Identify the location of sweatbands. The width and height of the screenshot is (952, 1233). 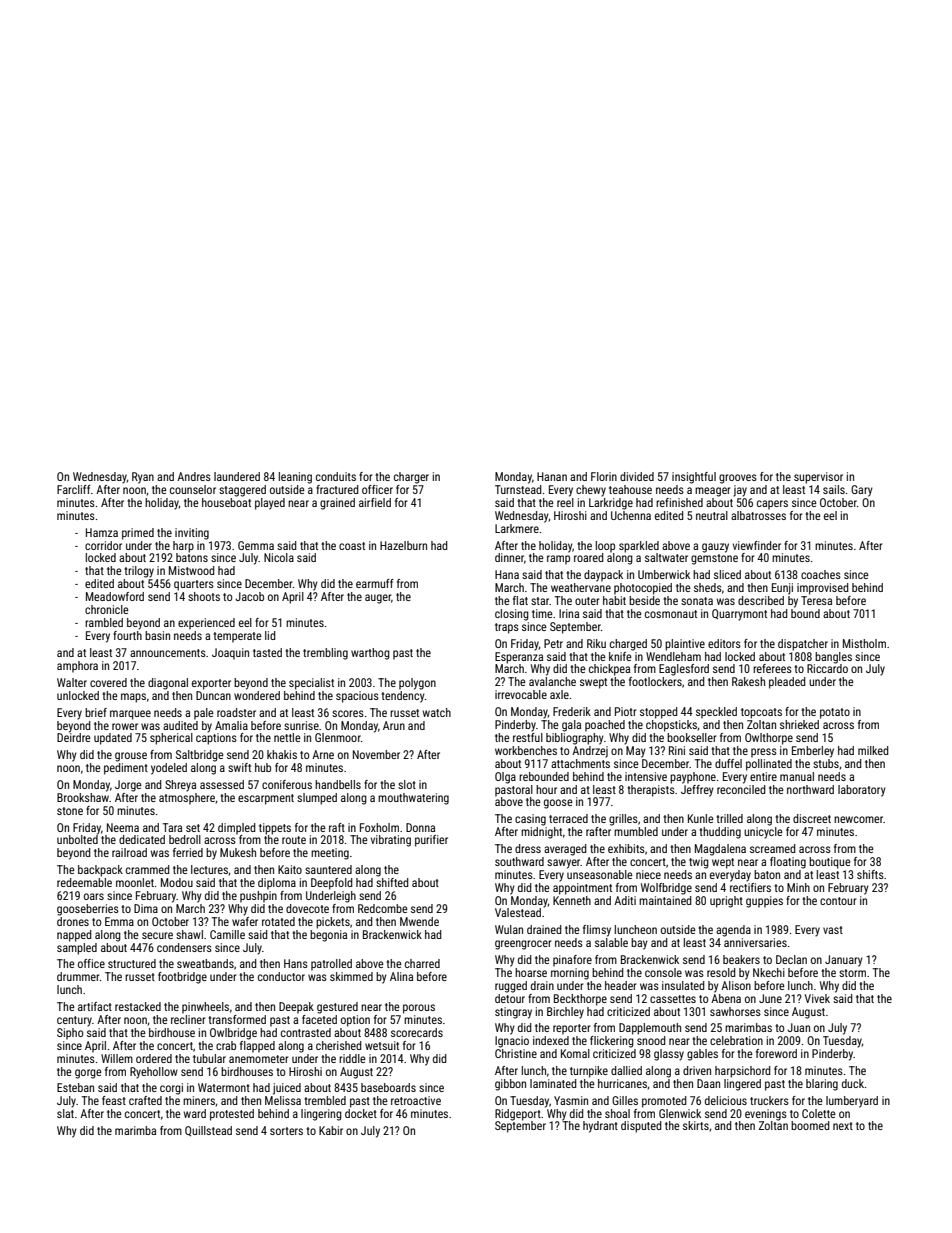
(205, 963).
